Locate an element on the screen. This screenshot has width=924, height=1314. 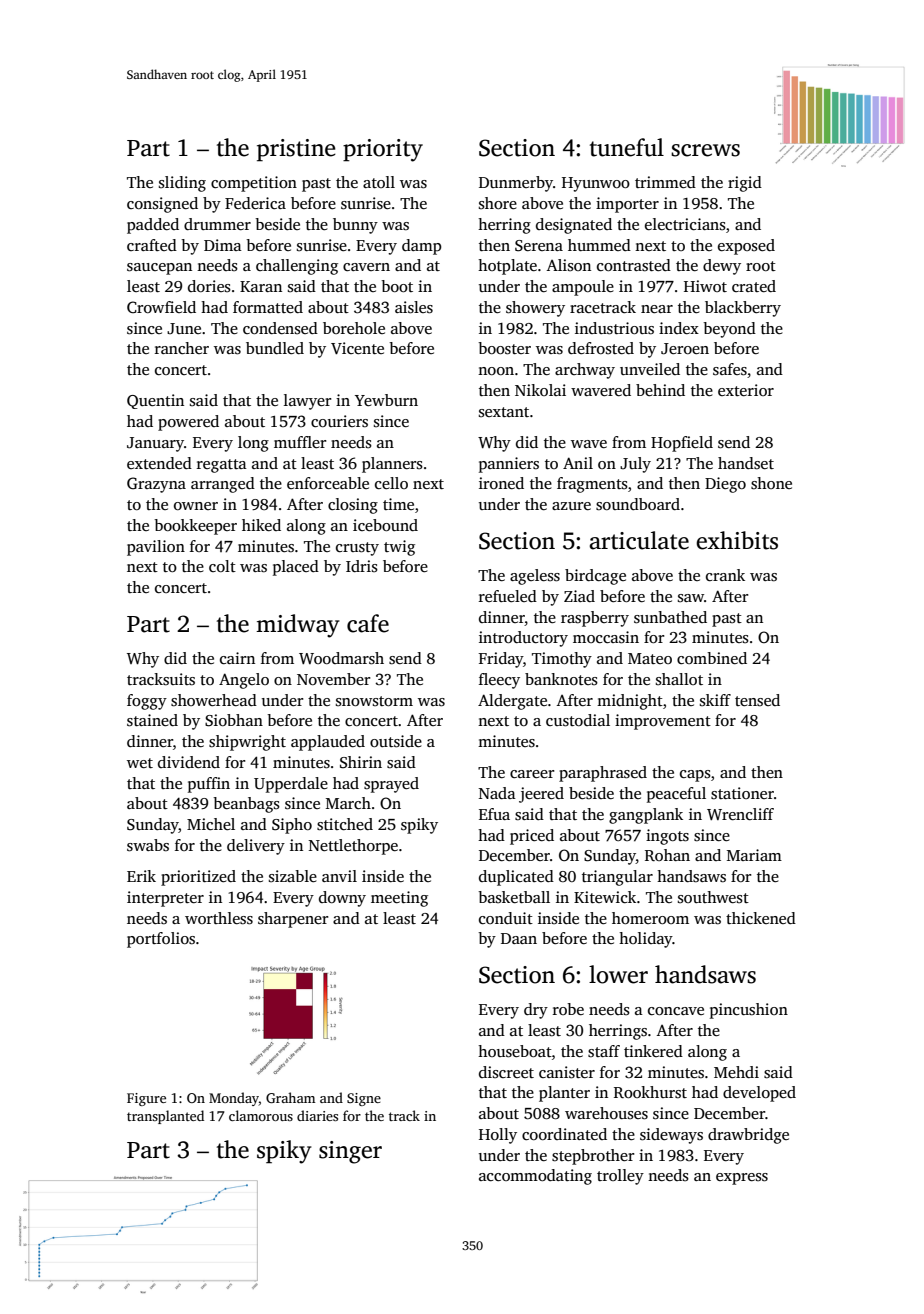
priority is located at coordinates (383, 150).
